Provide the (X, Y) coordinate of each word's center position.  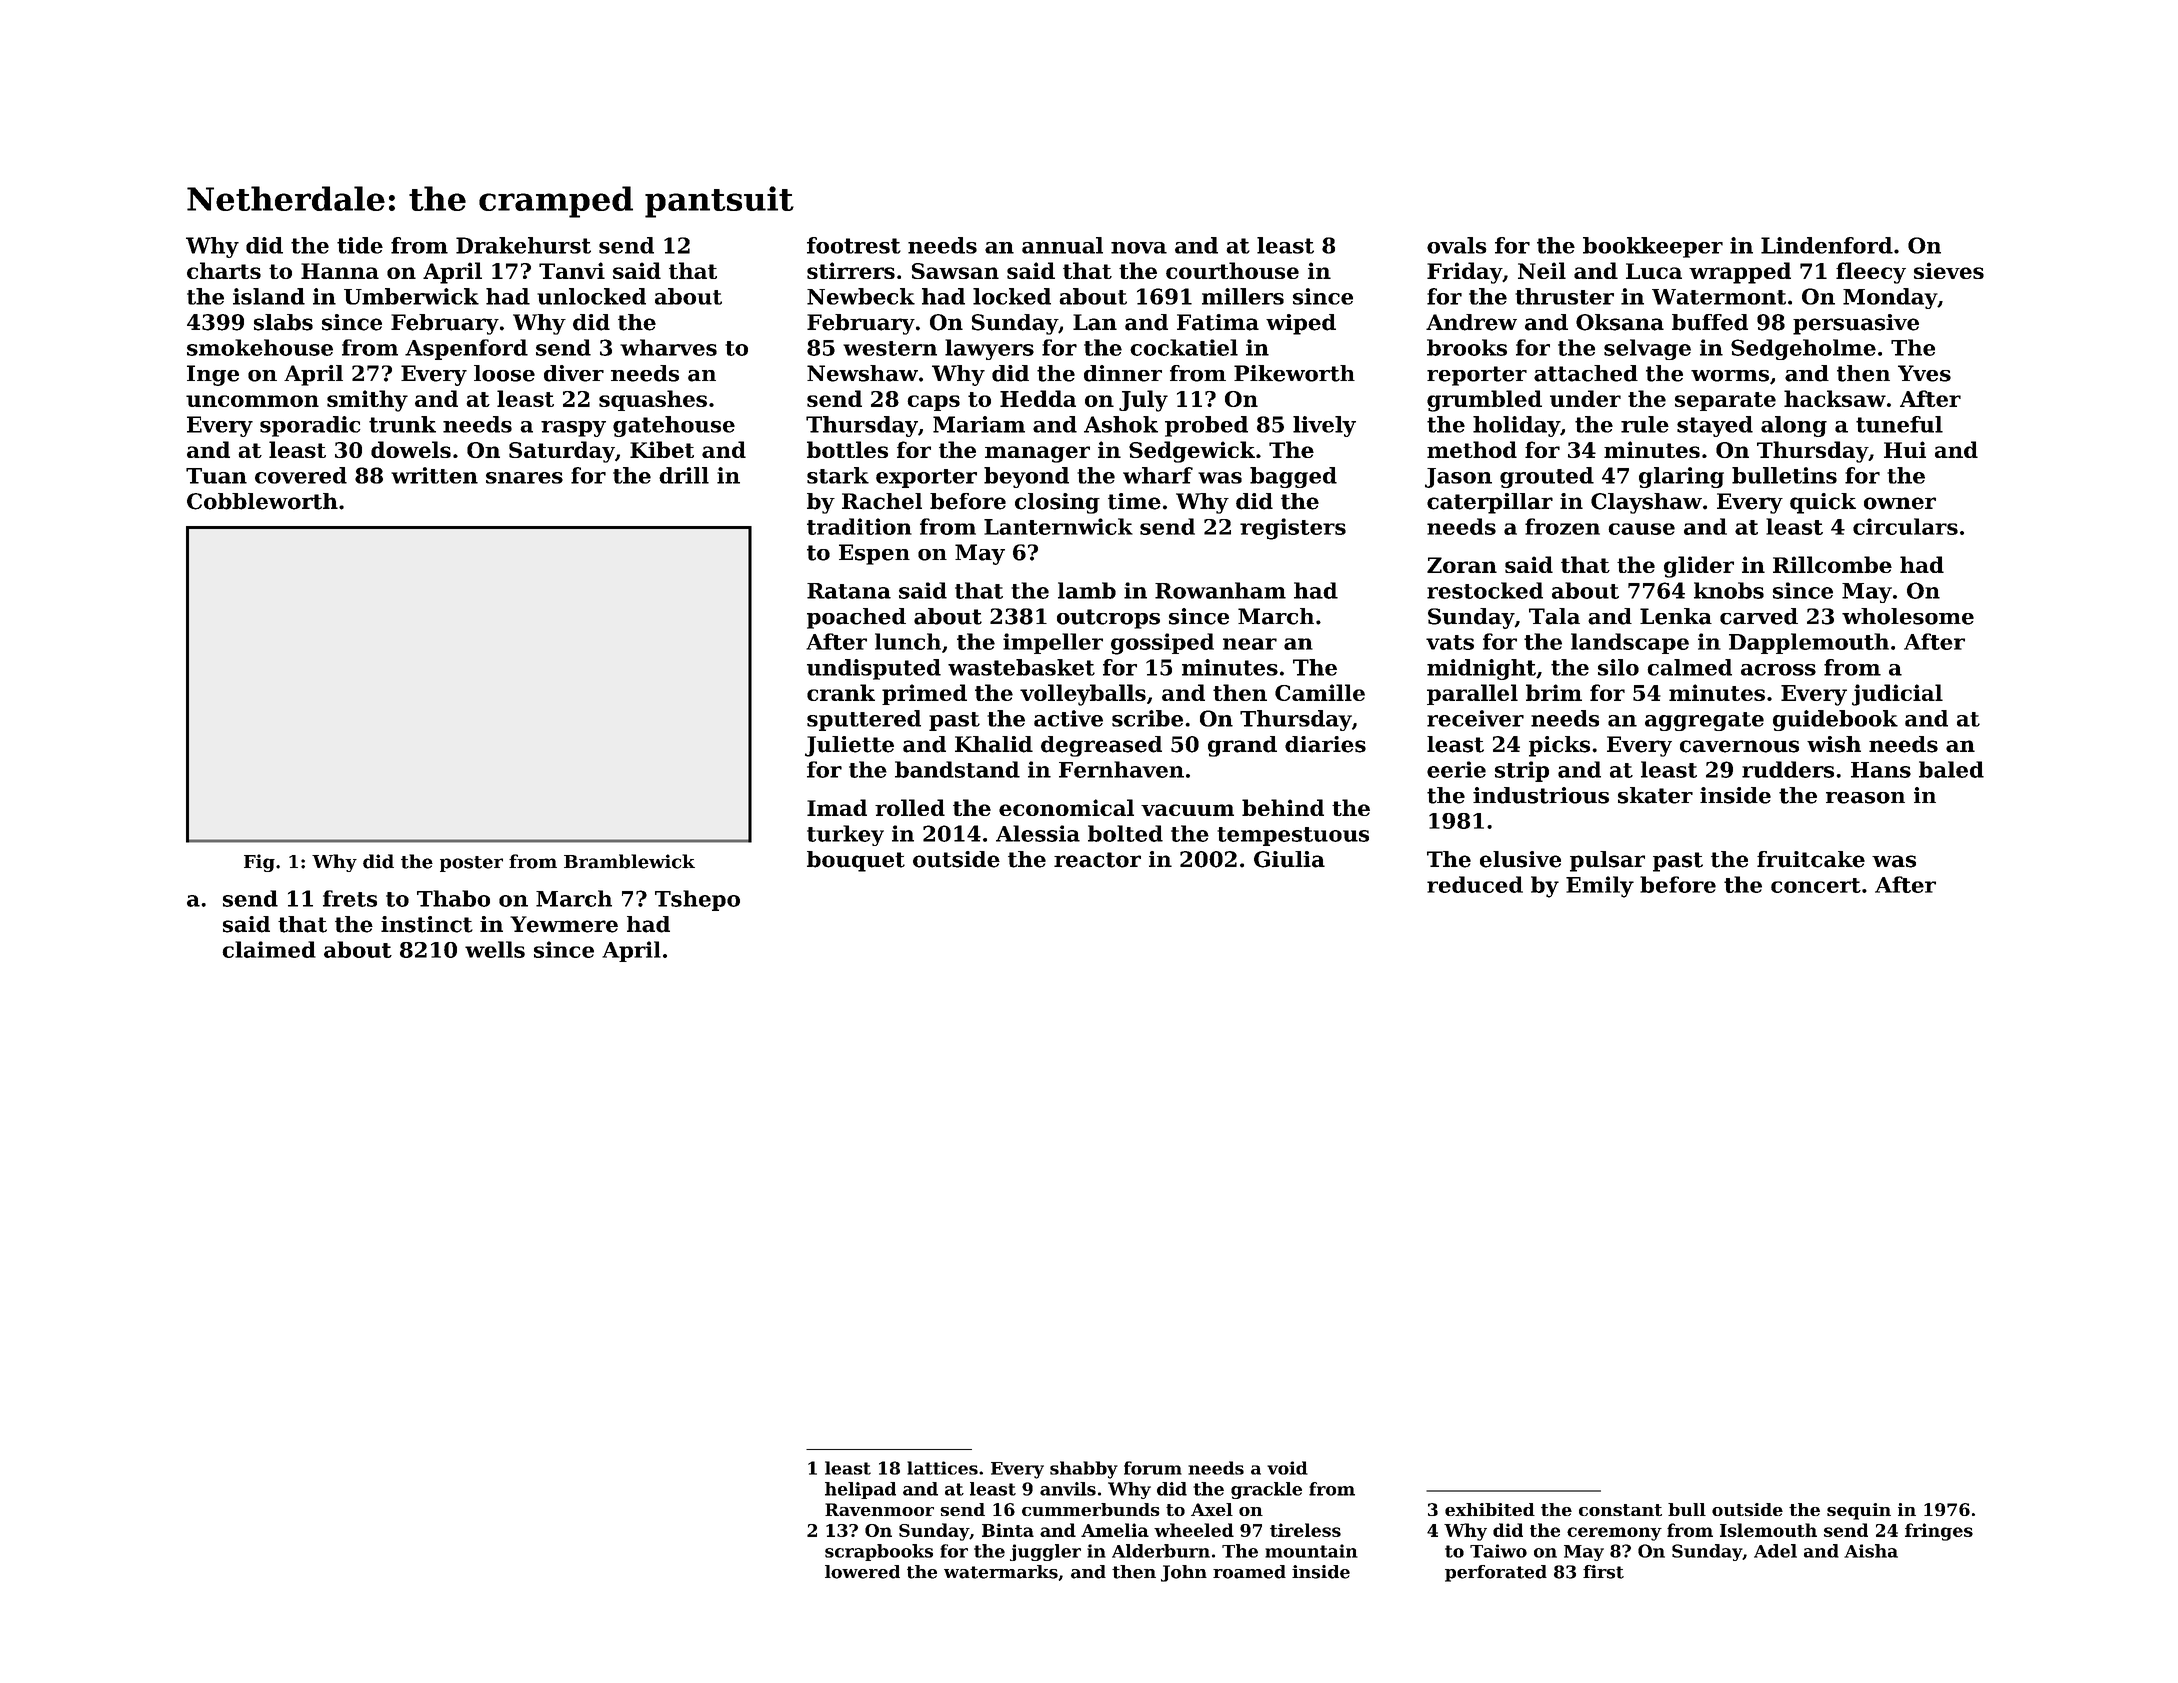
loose (504, 373)
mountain (1311, 1551)
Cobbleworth (262, 501)
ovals (1457, 245)
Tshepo (697, 900)
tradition (859, 526)
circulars (1905, 526)
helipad (860, 1490)
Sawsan (955, 271)
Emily (1600, 887)
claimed (269, 949)
